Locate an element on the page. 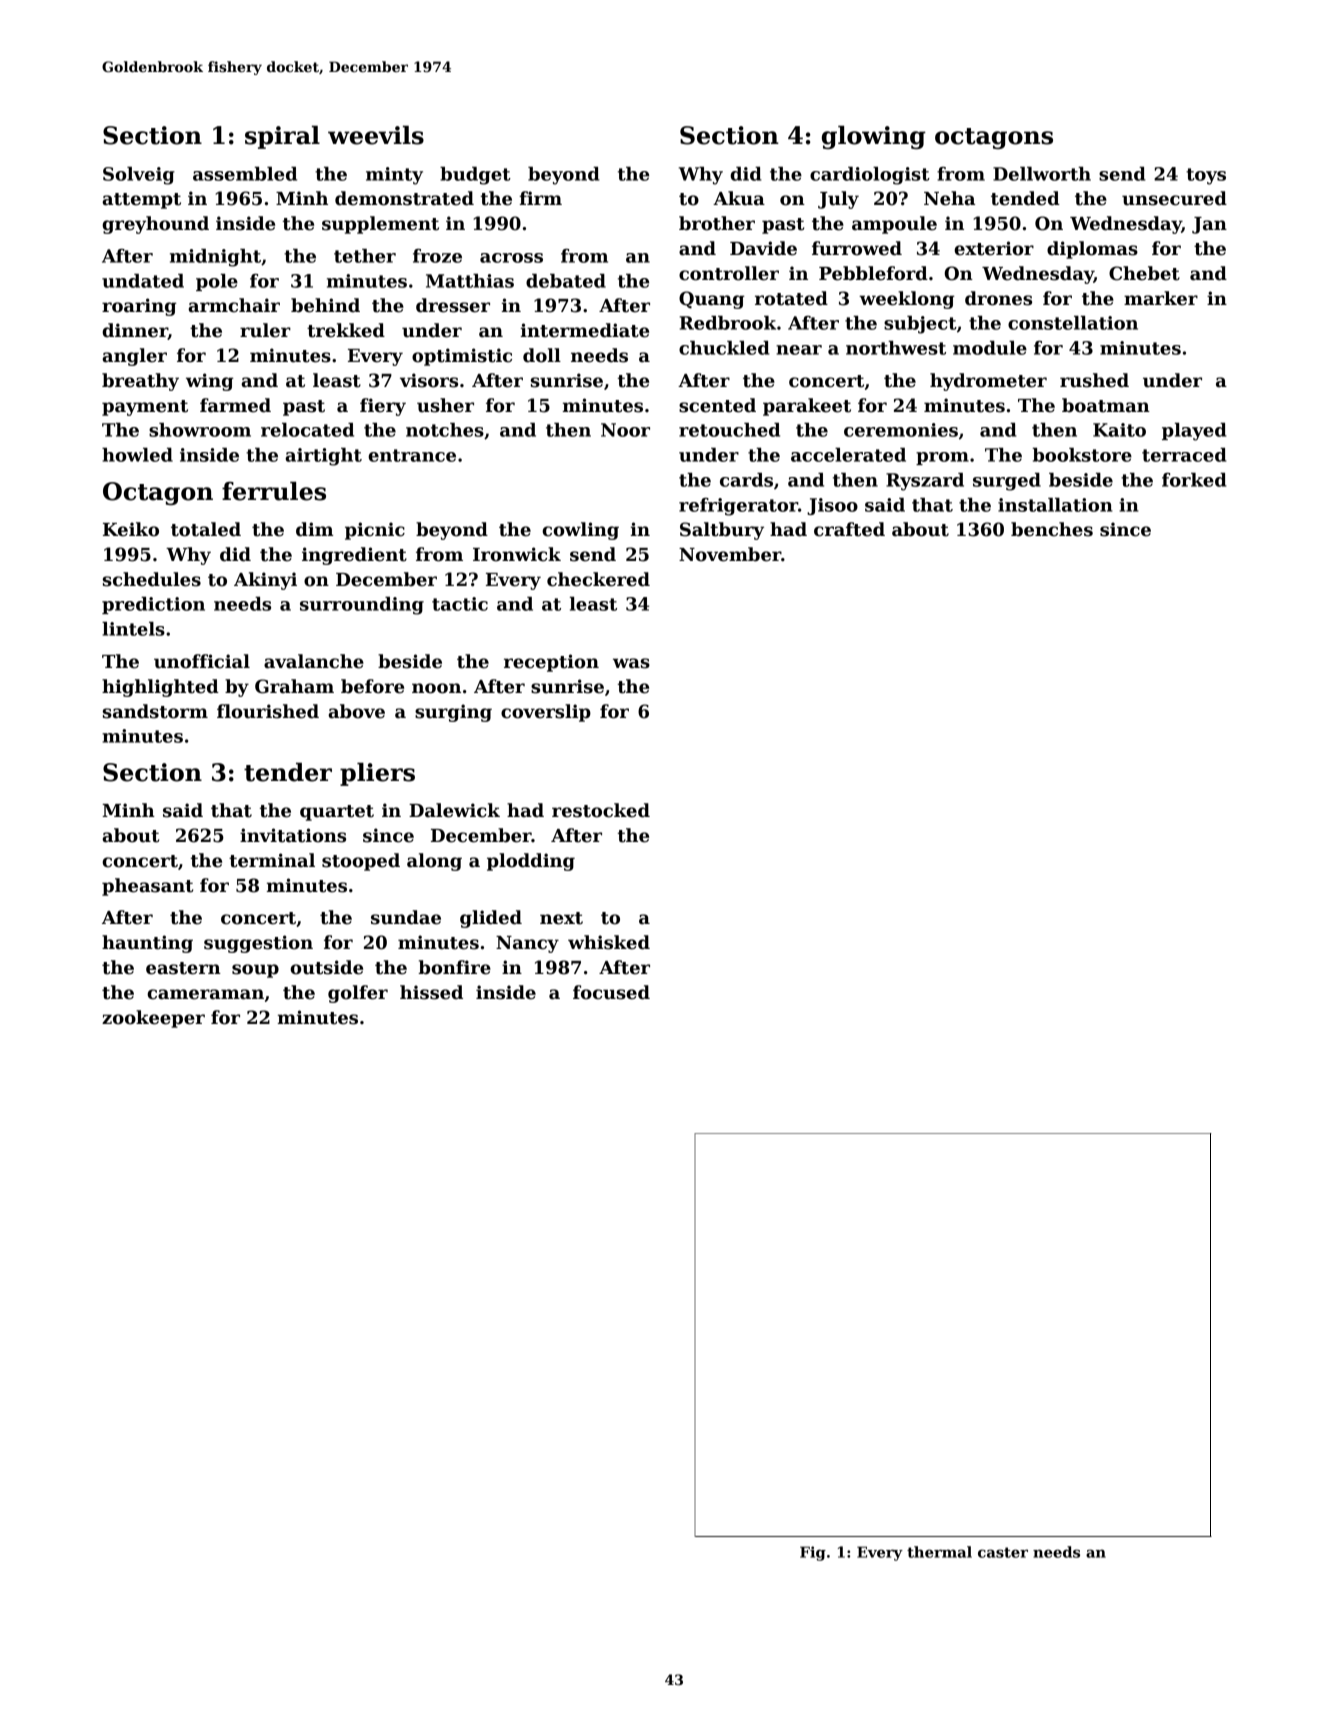 This image has width=1329, height=1719. golfer is located at coordinates (358, 994).
